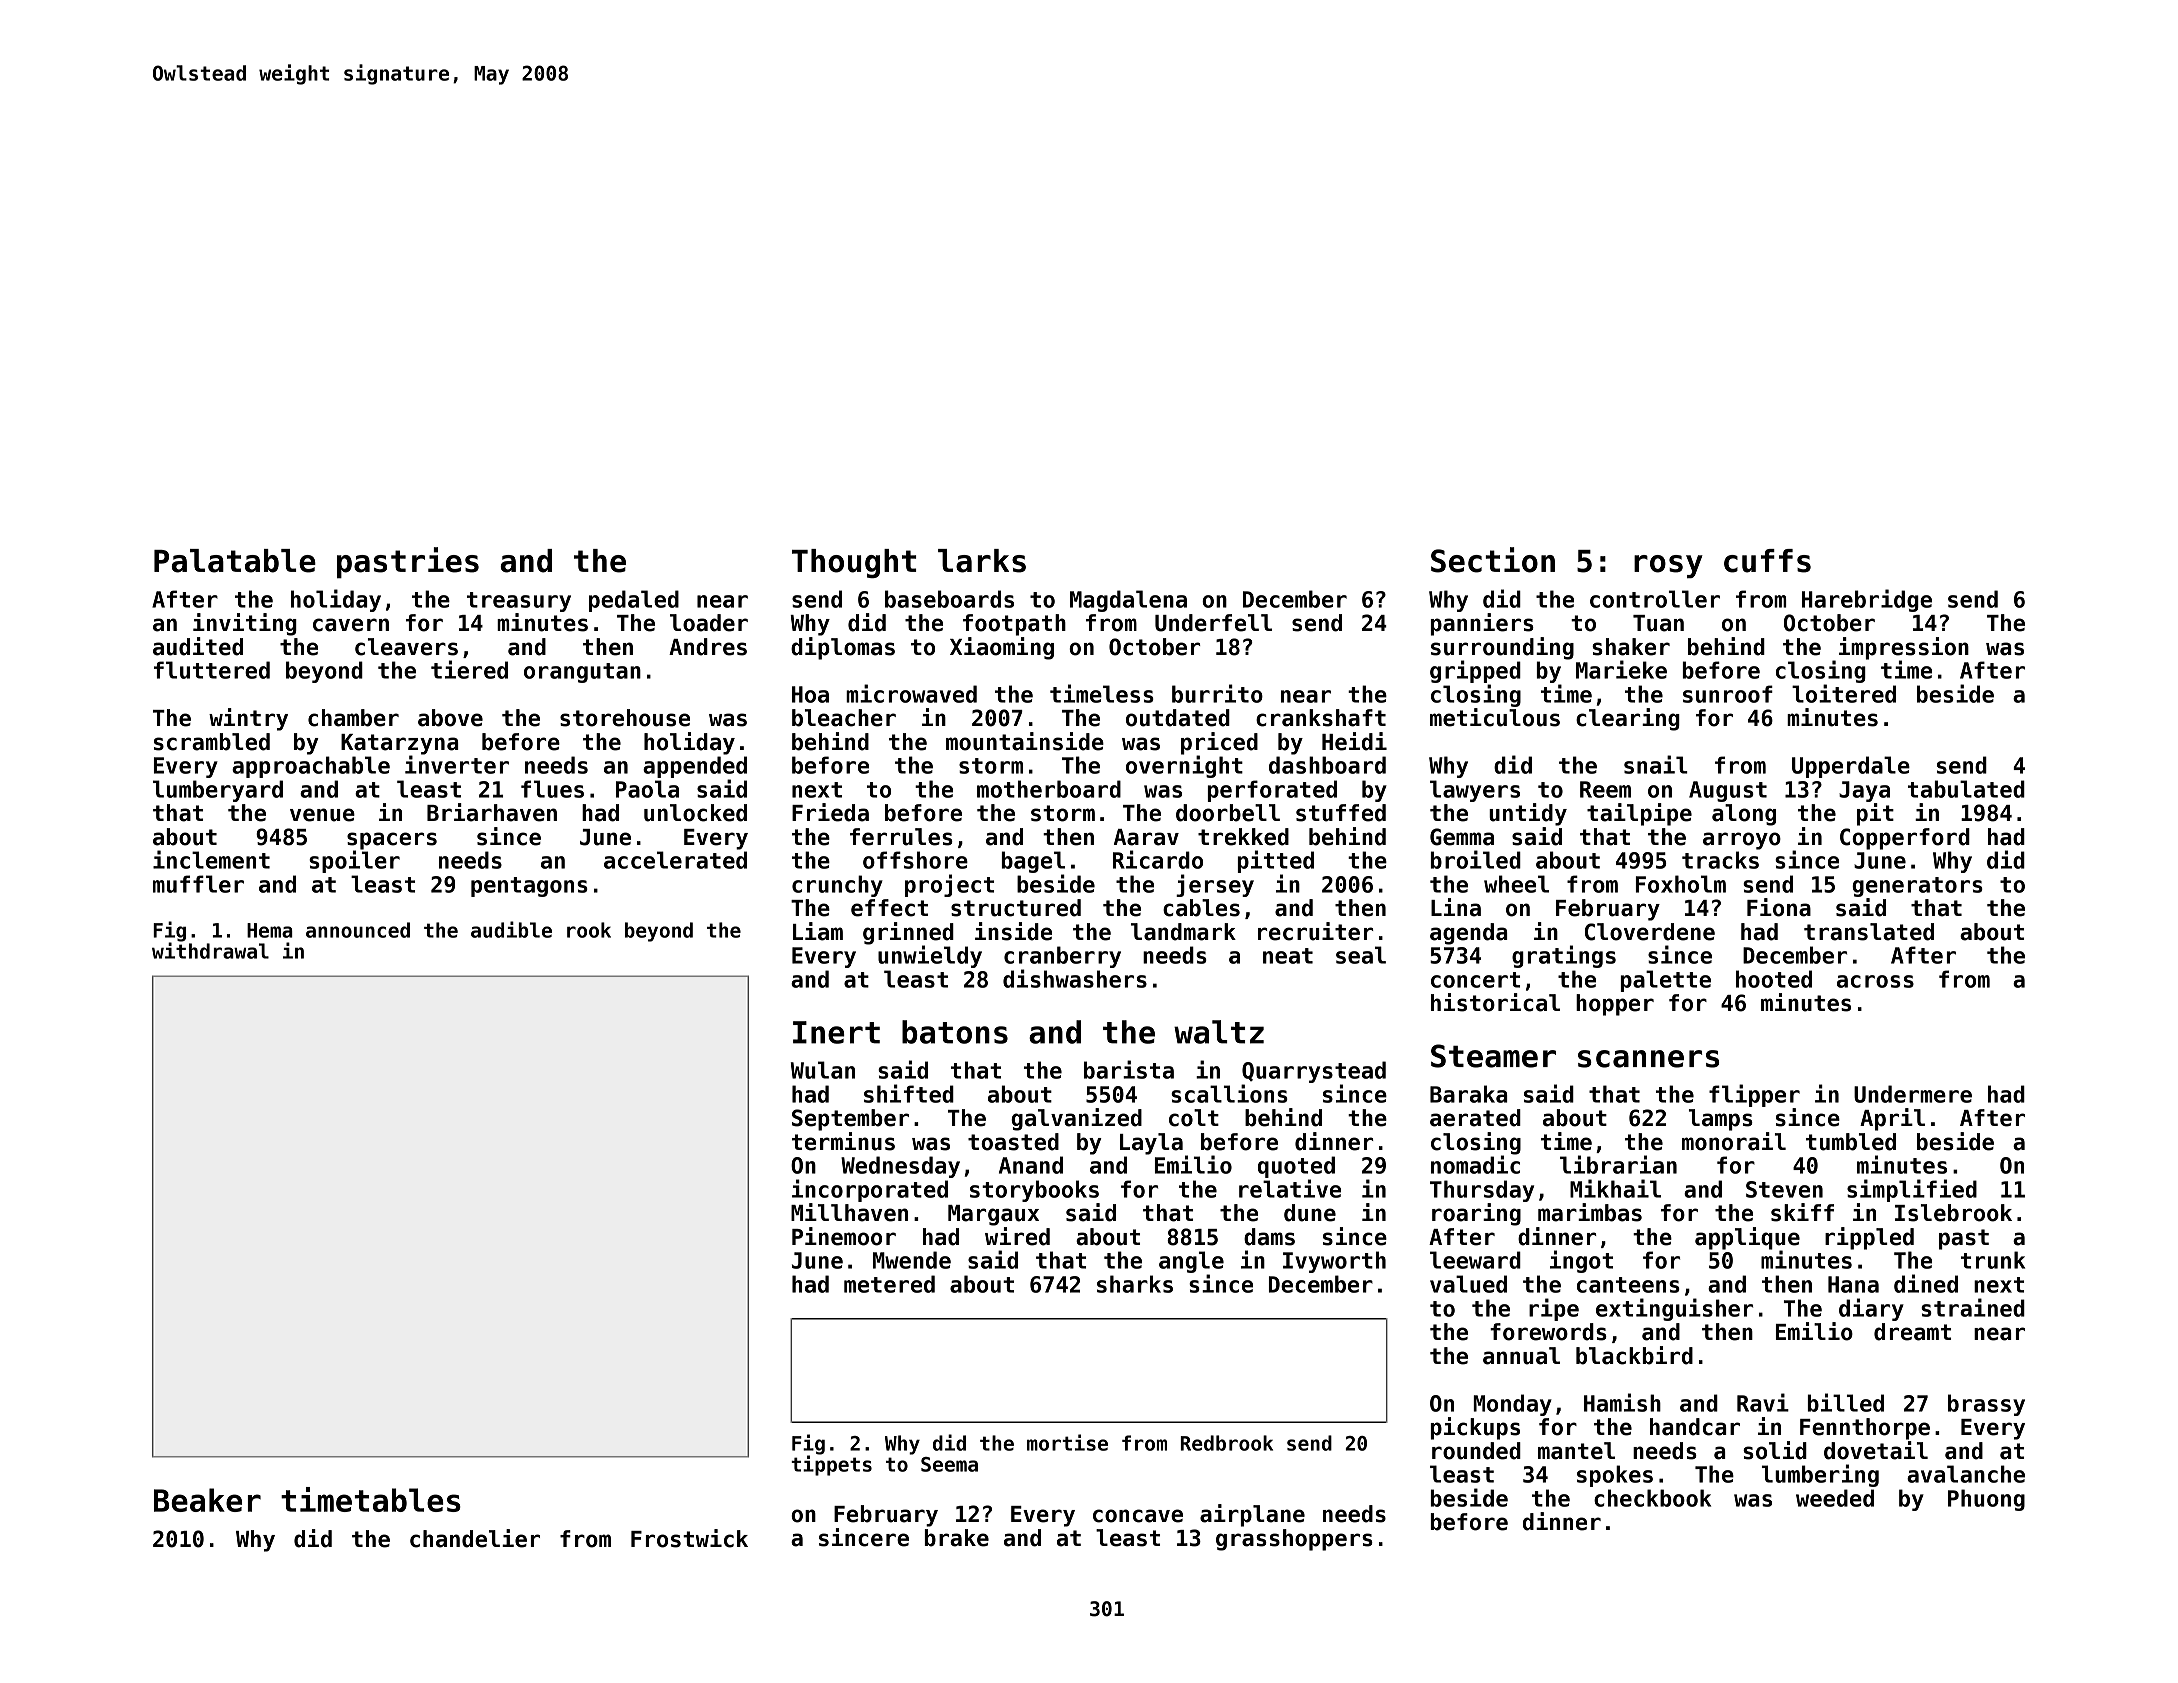 The image size is (2178, 1683). What do you see at coordinates (235, 561) in the screenshot?
I see `Palatable` at bounding box center [235, 561].
